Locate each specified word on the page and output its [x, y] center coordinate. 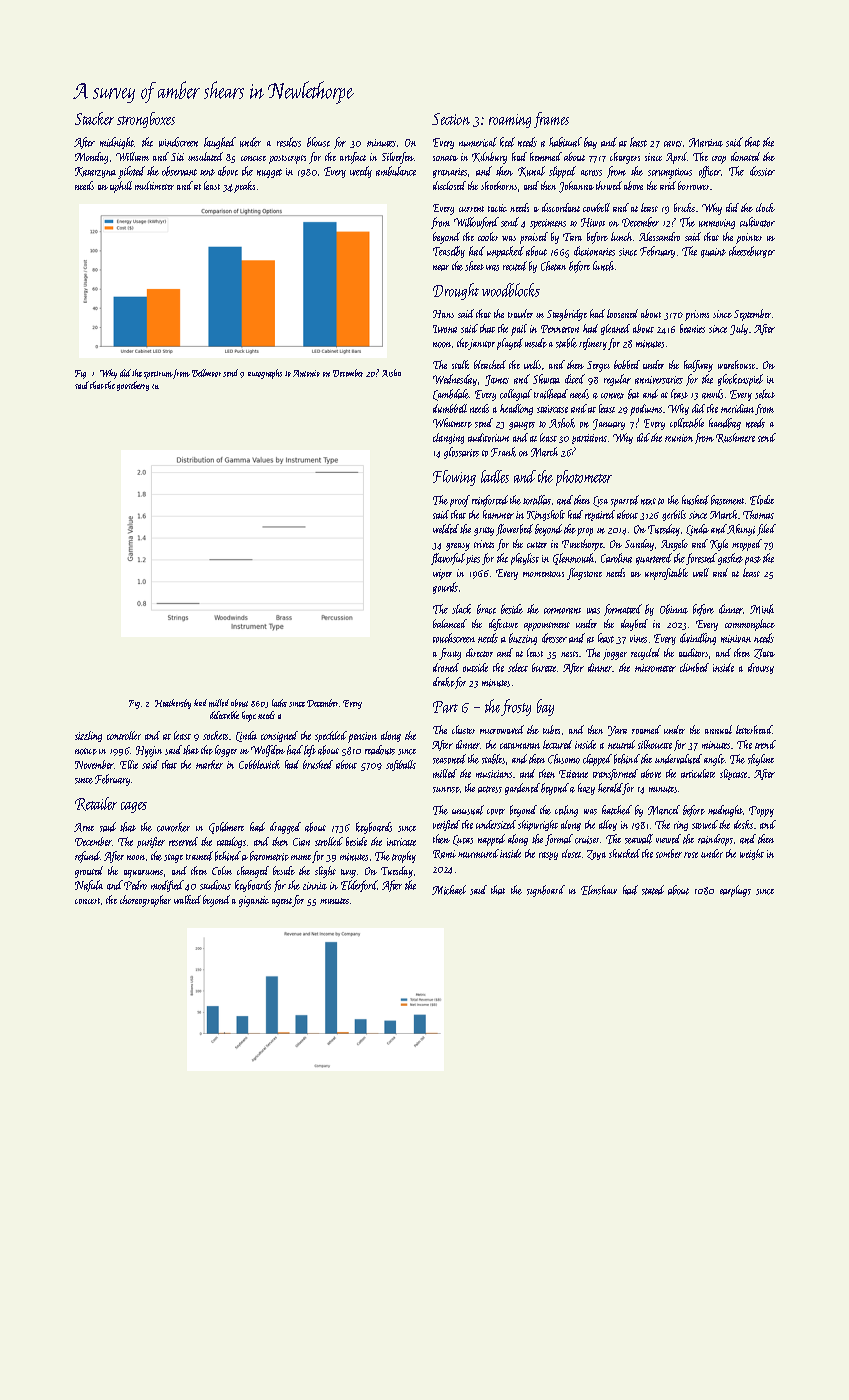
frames [551, 120]
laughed [220, 143]
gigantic [254, 901]
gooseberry [133, 386]
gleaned [615, 329]
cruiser [587, 840]
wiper [442, 574]
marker [209, 764]
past [753, 560]
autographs [265, 374]
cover [496, 812]
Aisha [391, 373]
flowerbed [514, 530]
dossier [762, 171]
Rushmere [735, 438]
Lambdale [451, 395]
